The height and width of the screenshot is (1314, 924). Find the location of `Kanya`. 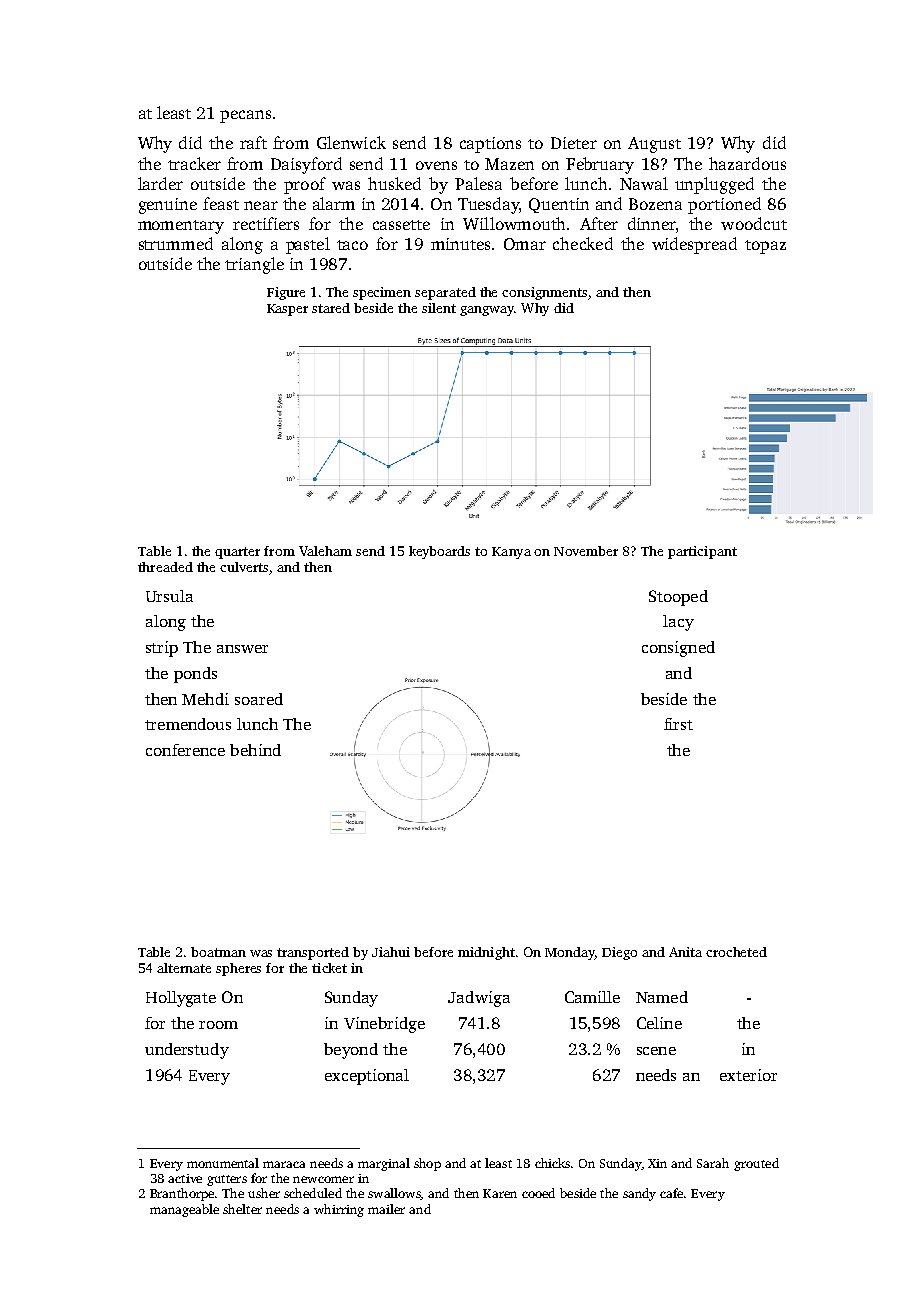

Kanya is located at coordinates (511, 553).
